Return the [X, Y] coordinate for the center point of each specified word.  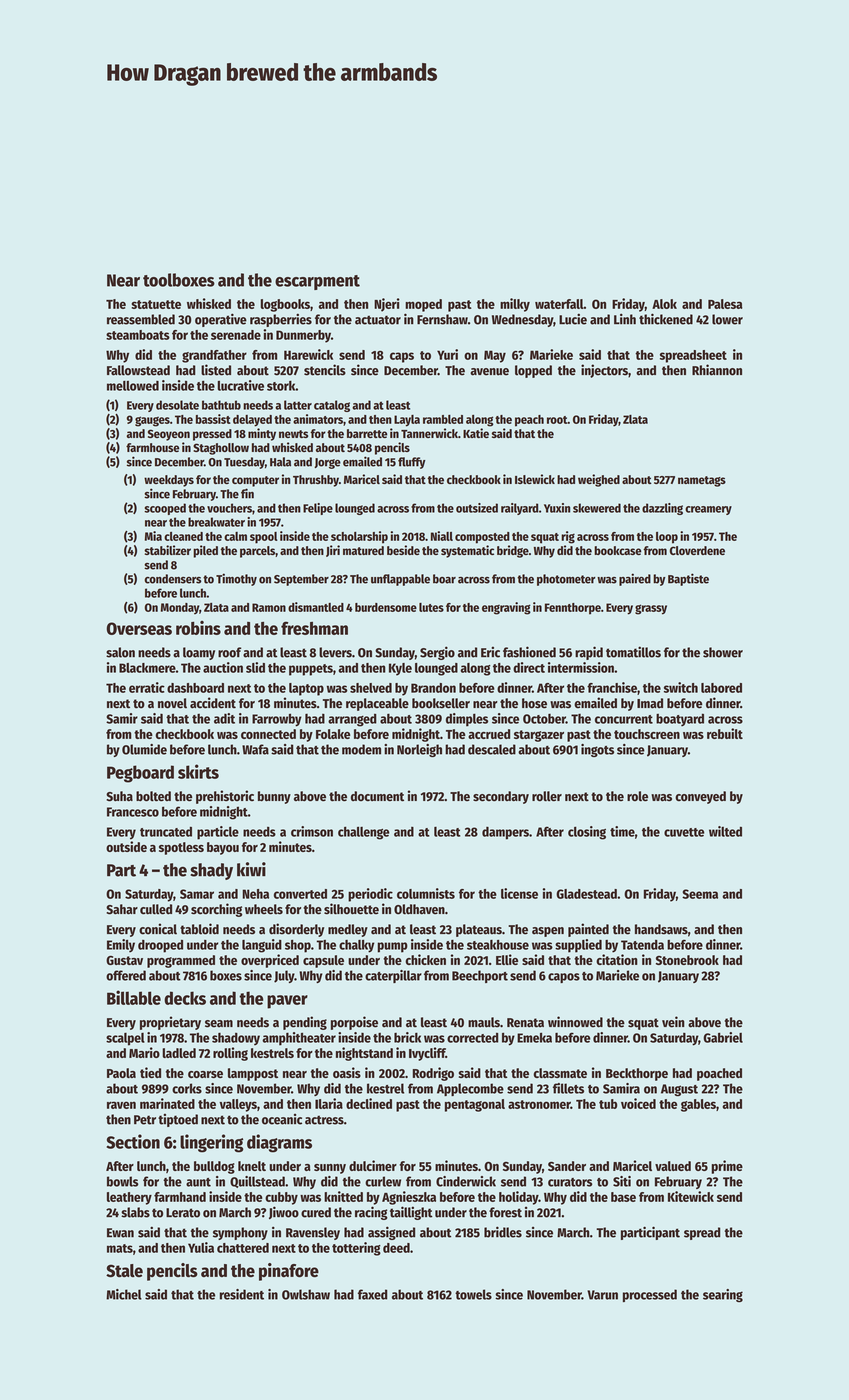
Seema [700, 894]
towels [473, 1294]
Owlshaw [306, 1294]
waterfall [559, 304]
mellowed [133, 386]
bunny [274, 797]
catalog [332, 406]
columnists [426, 893]
